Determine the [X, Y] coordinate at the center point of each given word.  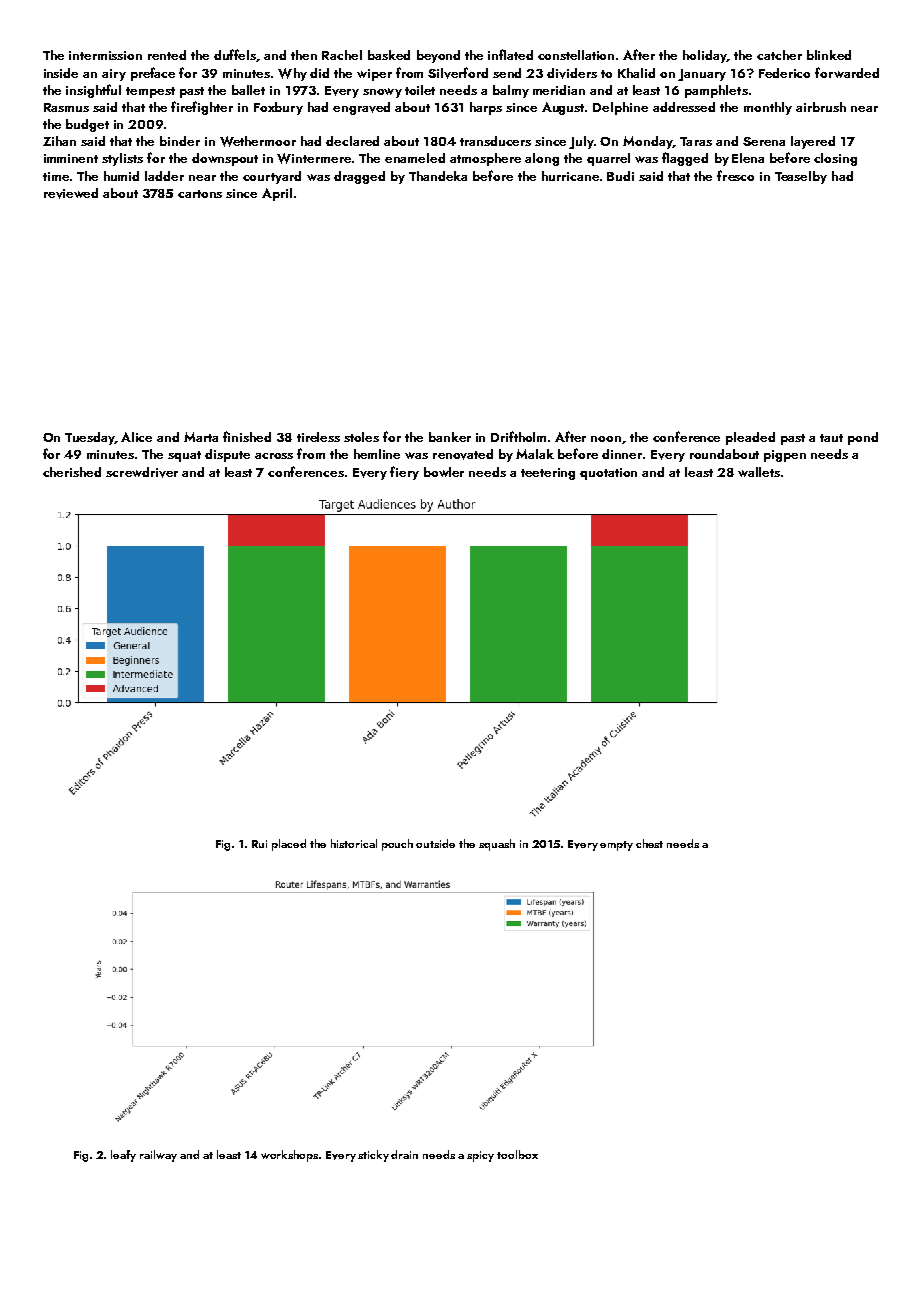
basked [389, 55]
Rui [259, 844]
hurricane [570, 176]
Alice [136, 437]
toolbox [517, 1154]
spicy [480, 1156]
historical [354, 843]
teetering [548, 474]
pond [863, 438]
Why [292, 74]
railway [158, 1156]
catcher [779, 55]
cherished [72, 472]
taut [831, 438]
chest [649, 843]
